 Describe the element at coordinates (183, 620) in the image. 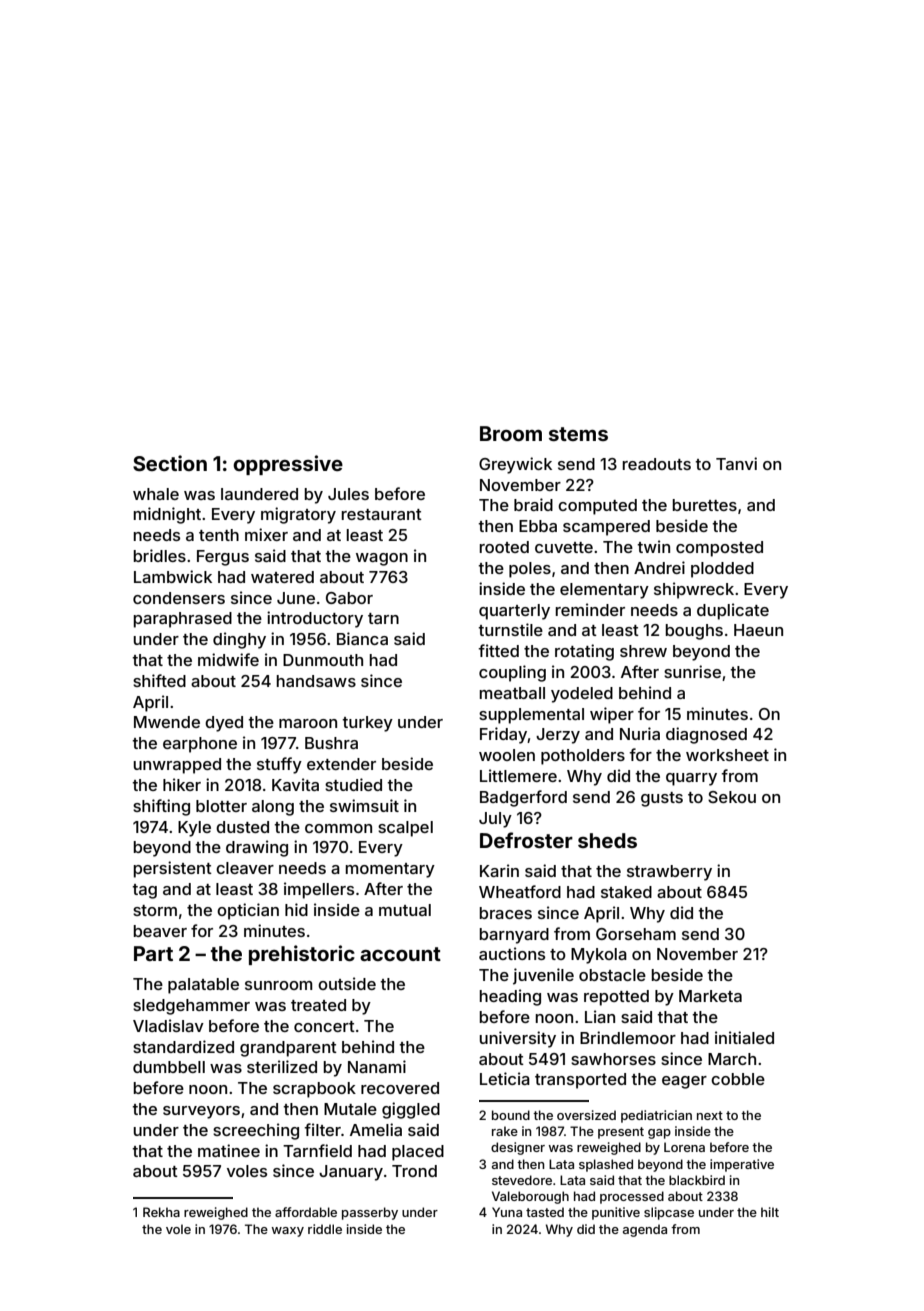

I see `paraphrased` at that location.
